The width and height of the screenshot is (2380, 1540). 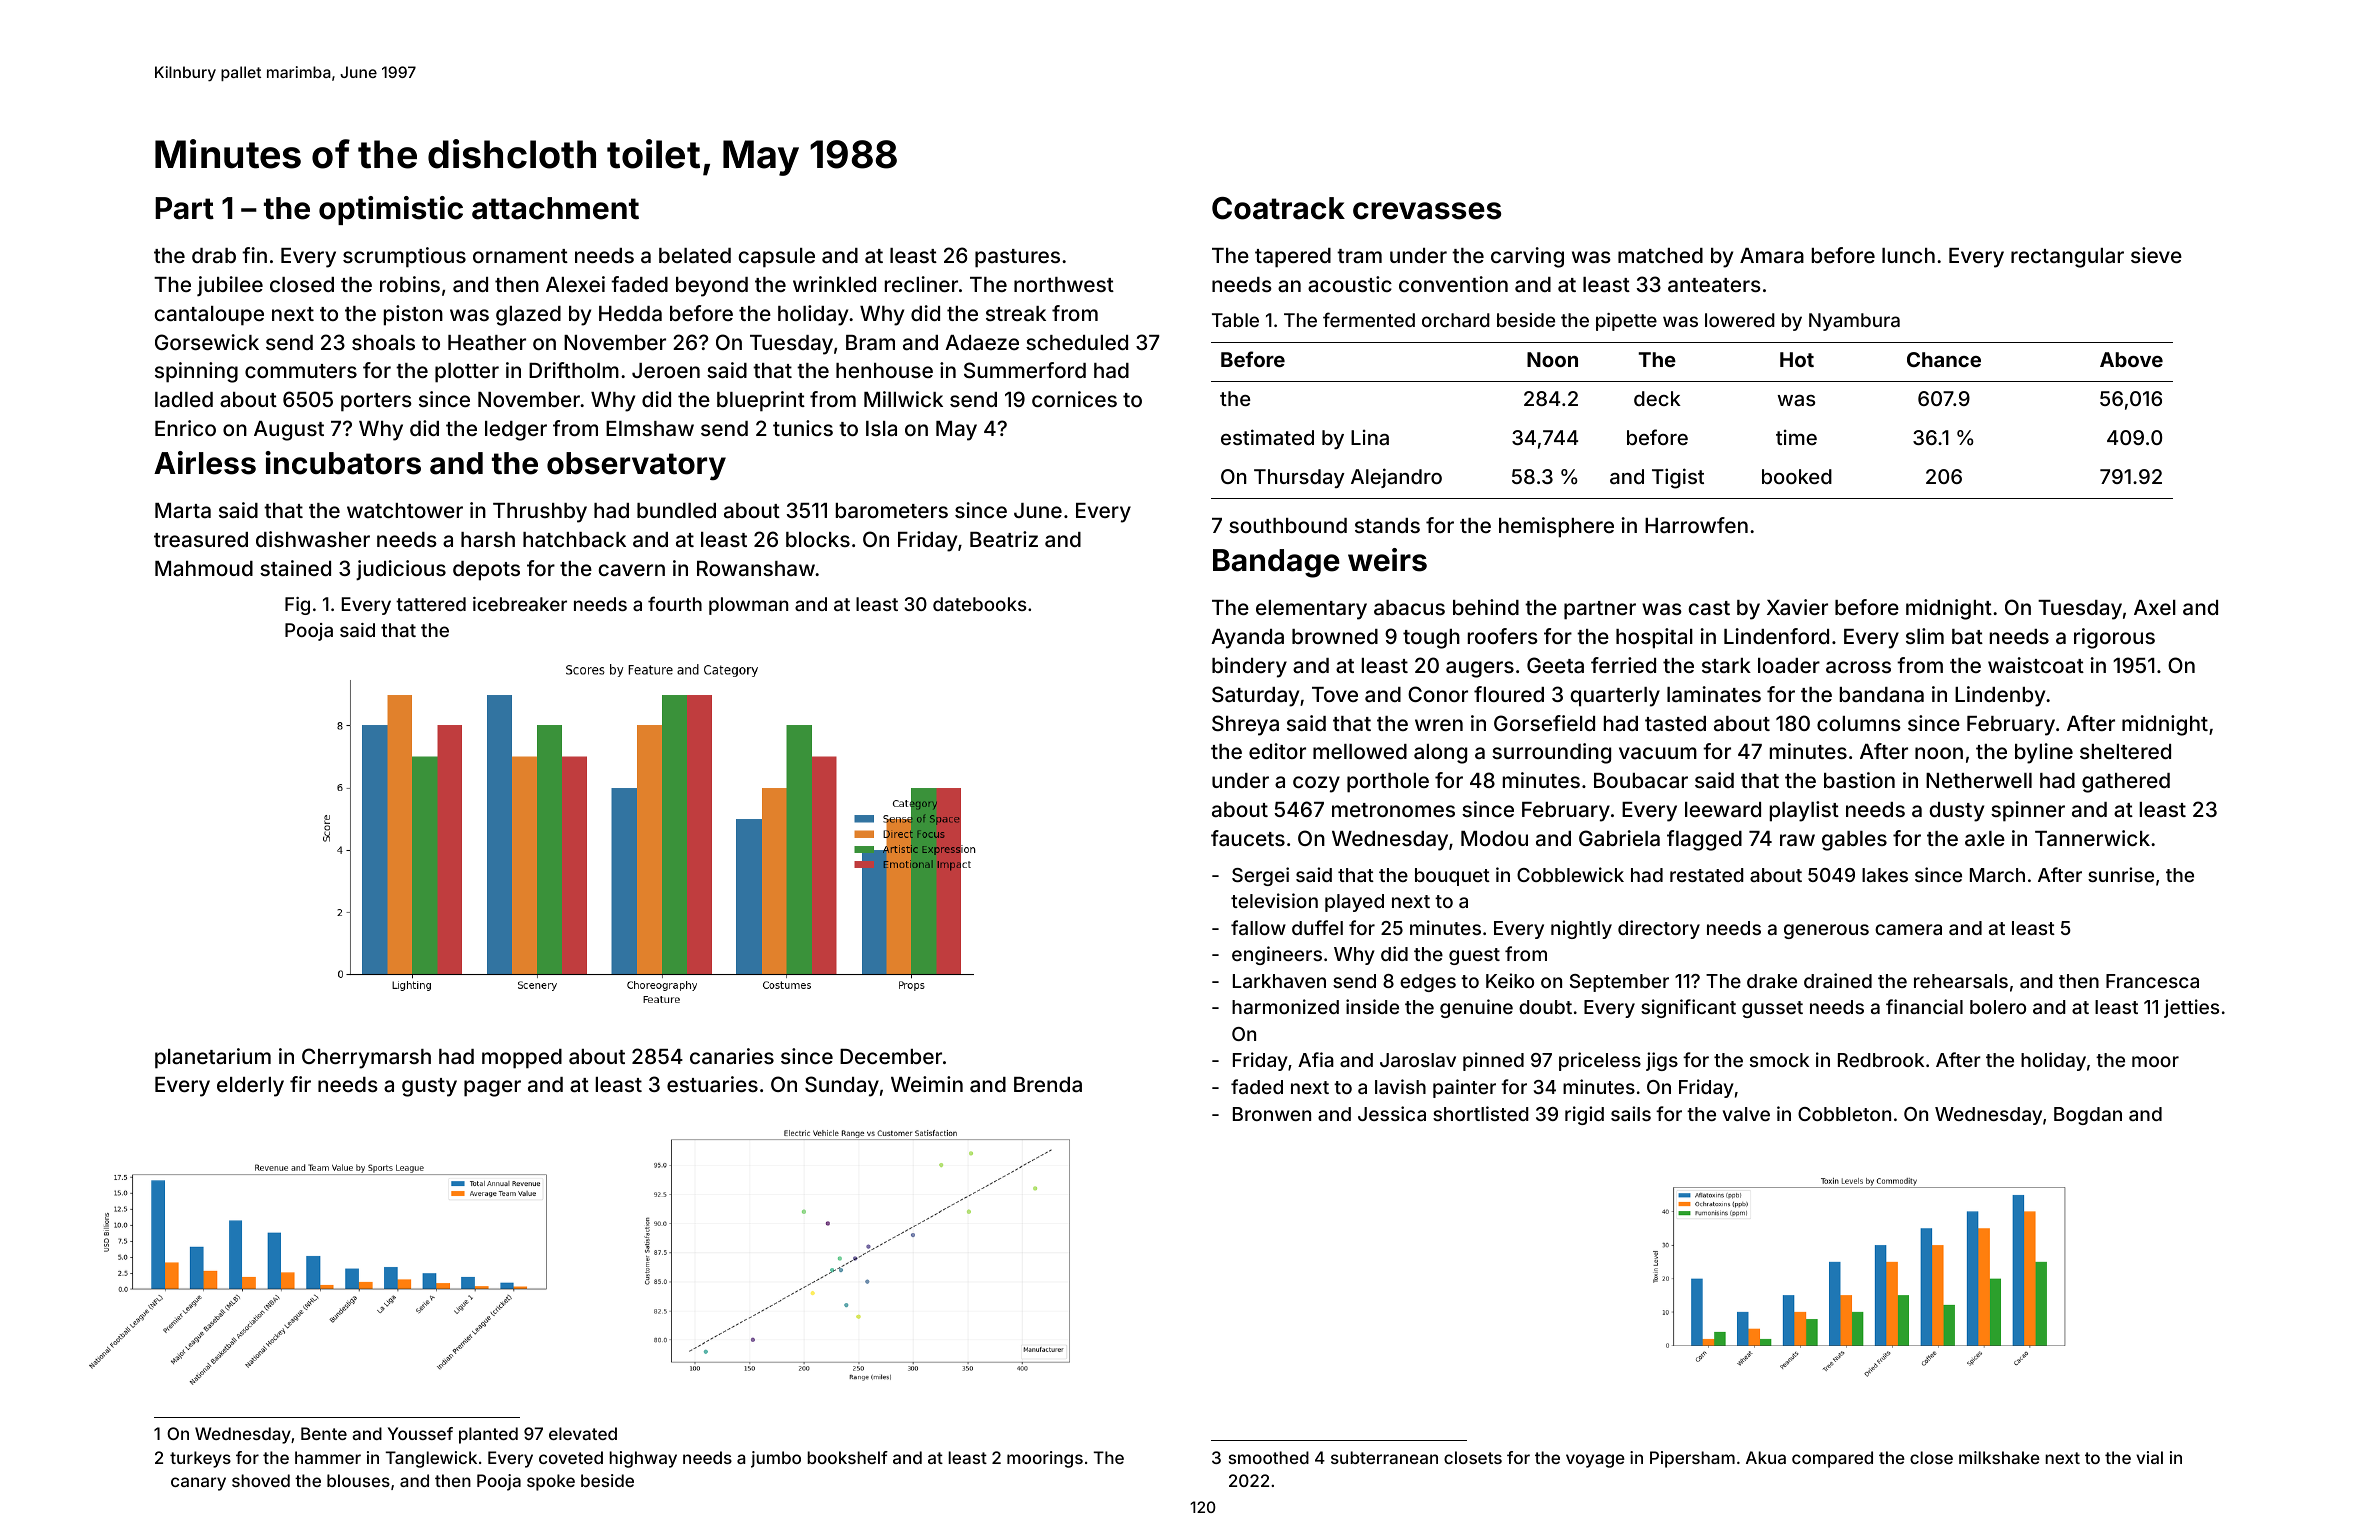 I want to click on estuaries, so click(x=712, y=1084).
